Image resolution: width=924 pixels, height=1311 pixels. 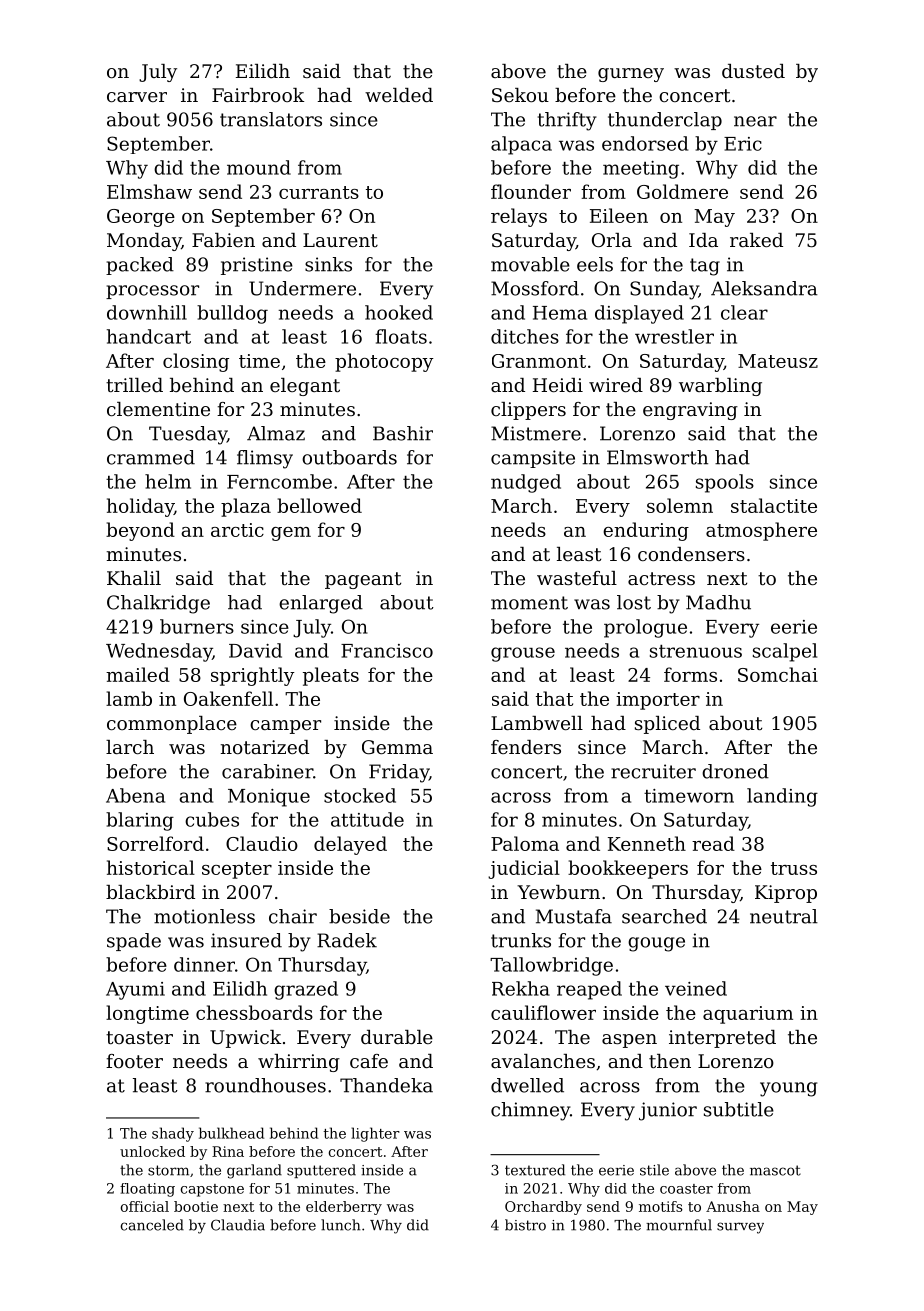 I want to click on dusted, so click(x=753, y=71).
